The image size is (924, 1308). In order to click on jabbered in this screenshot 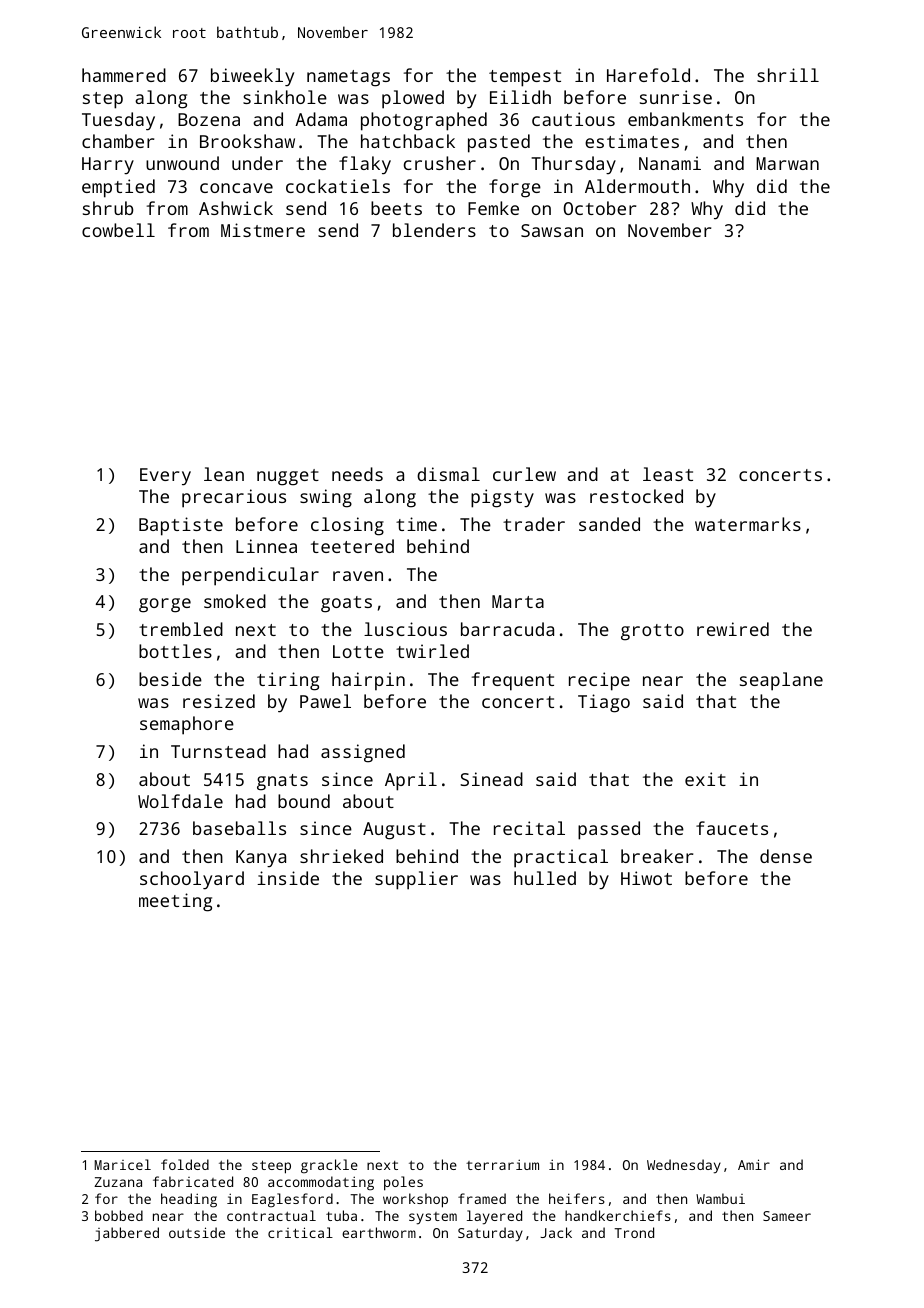, I will do `click(127, 1234)`.
